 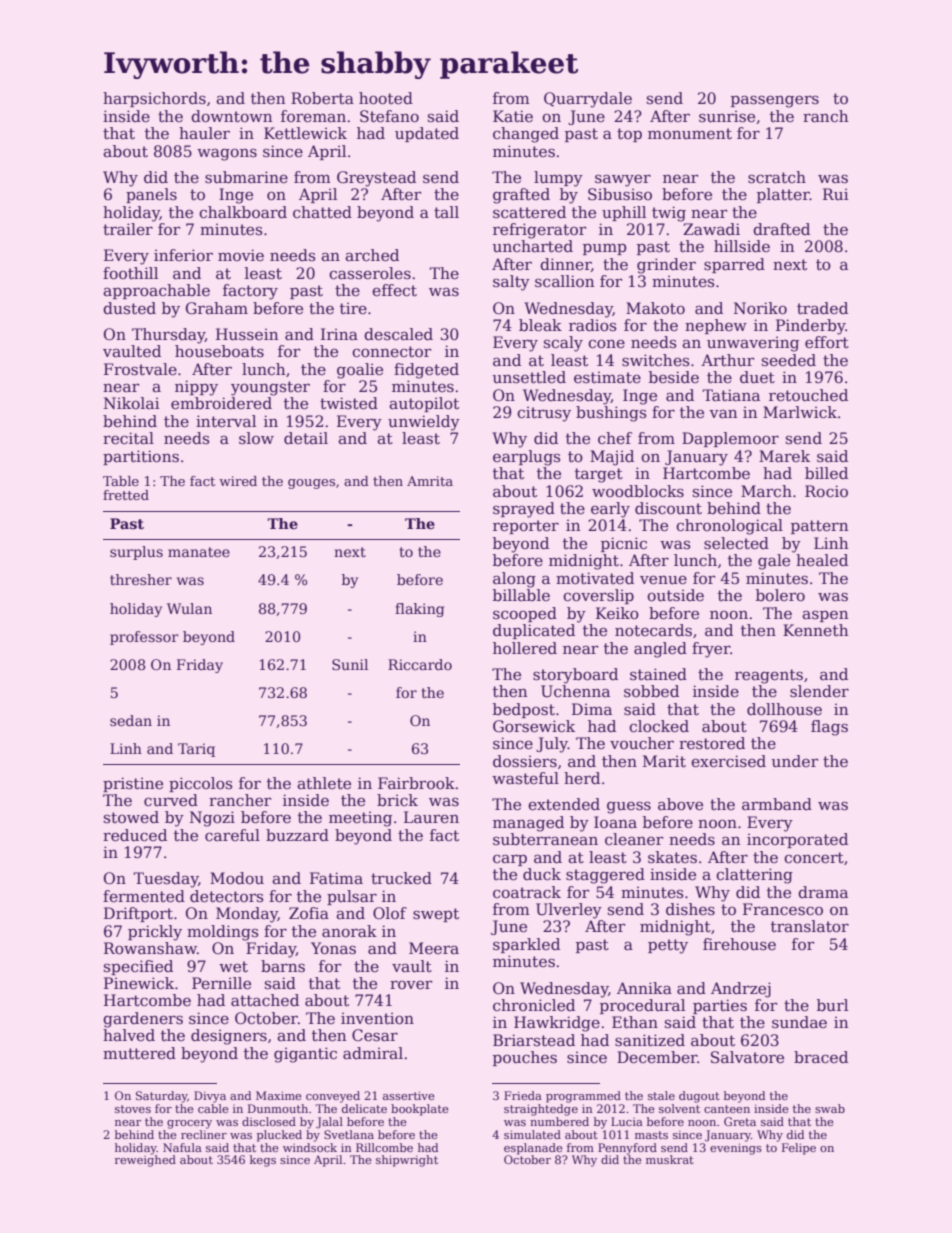 What do you see at coordinates (552, 745) in the screenshot?
I see `July` at bounding box center [552, 745].
